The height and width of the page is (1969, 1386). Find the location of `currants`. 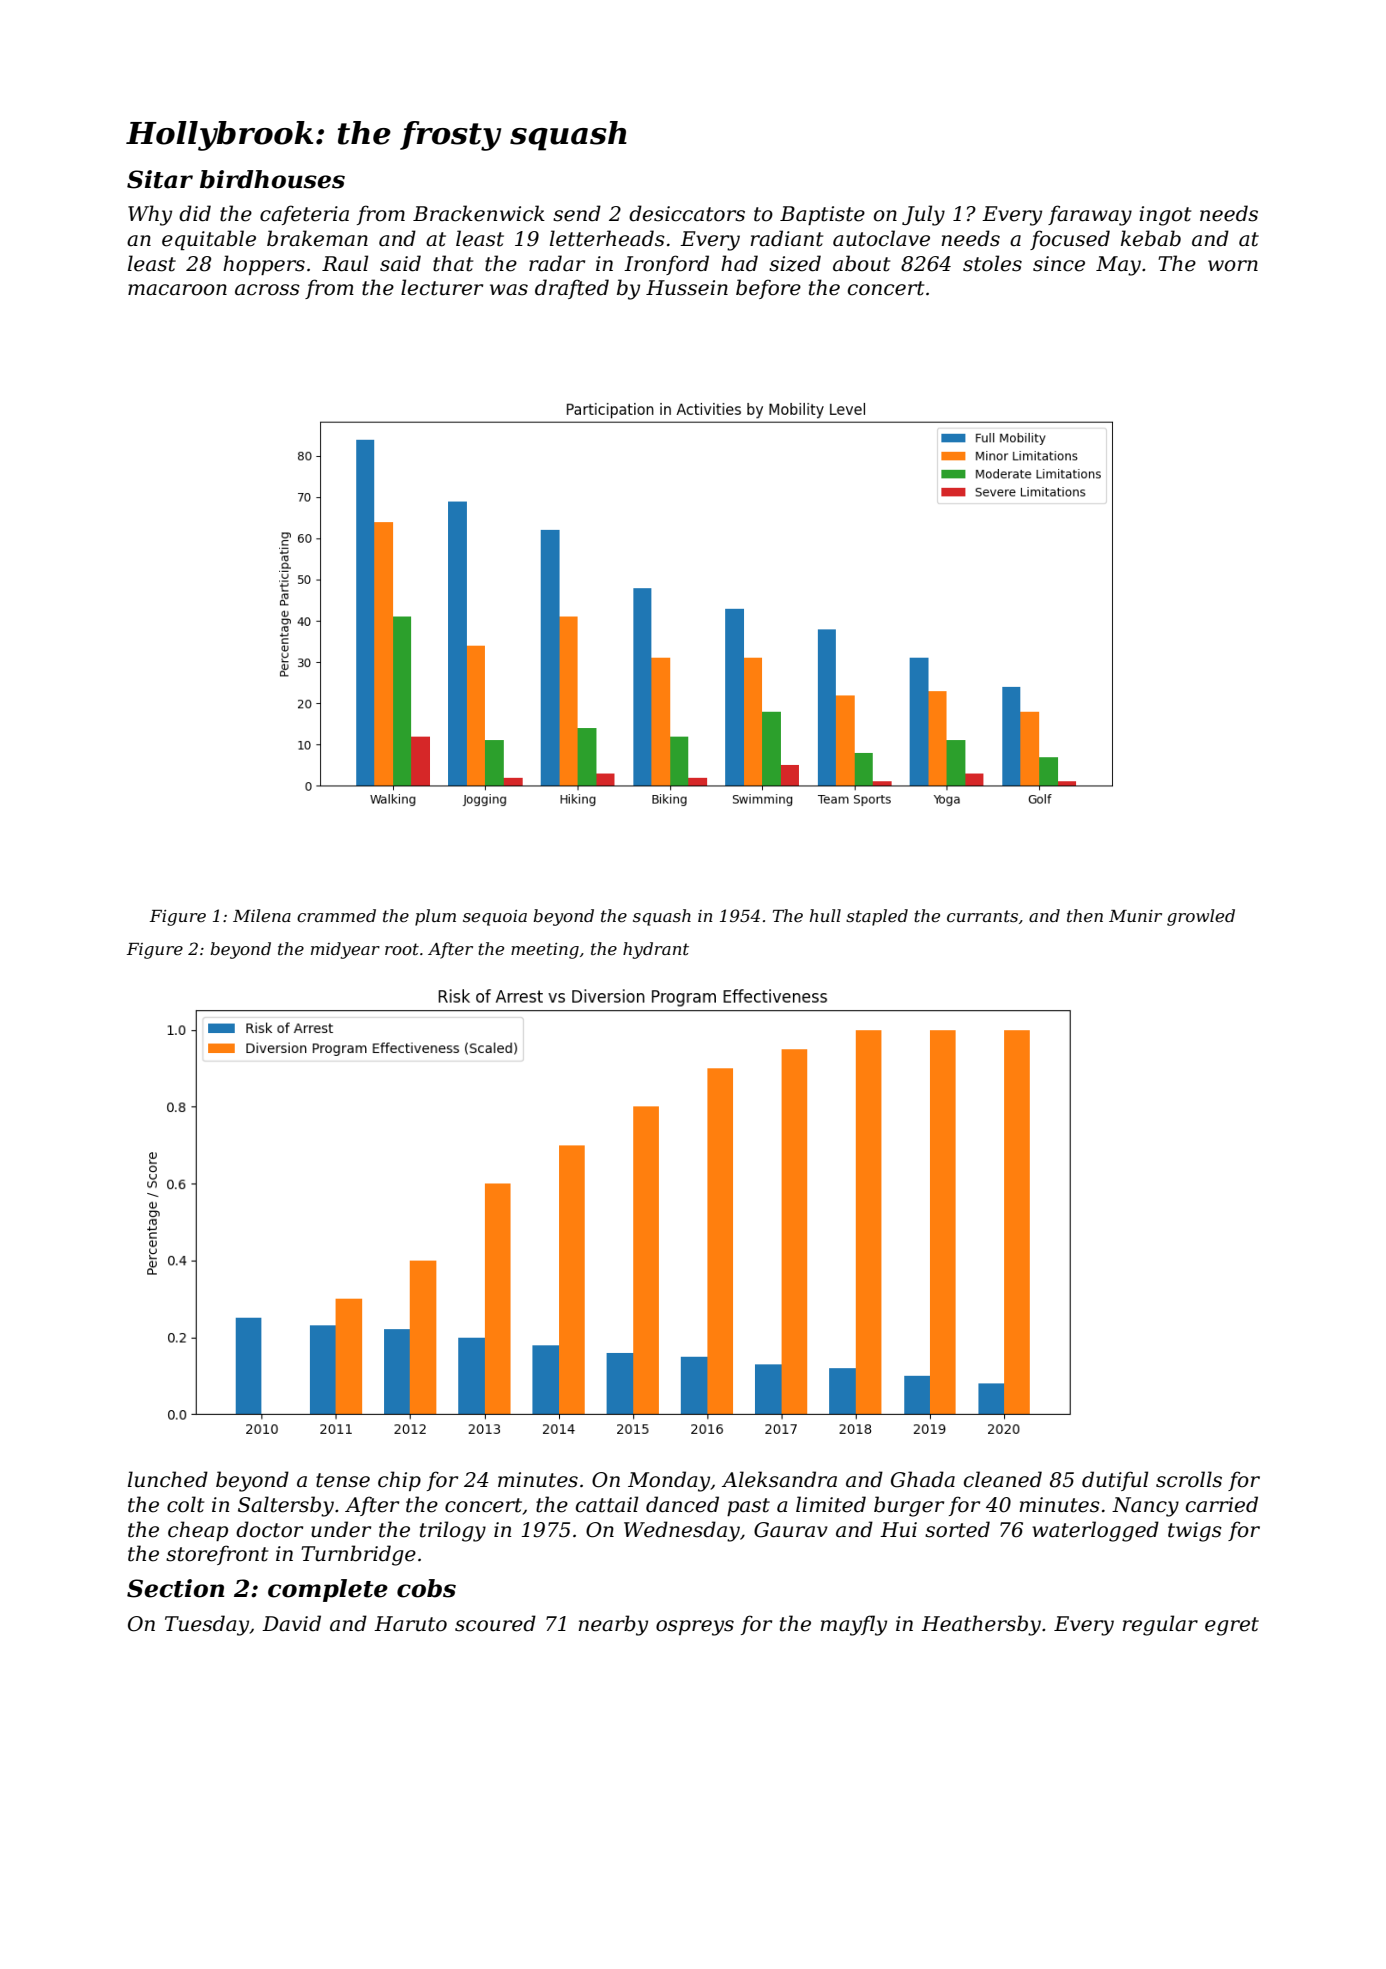

currants is located at coordinates (982, 916).
